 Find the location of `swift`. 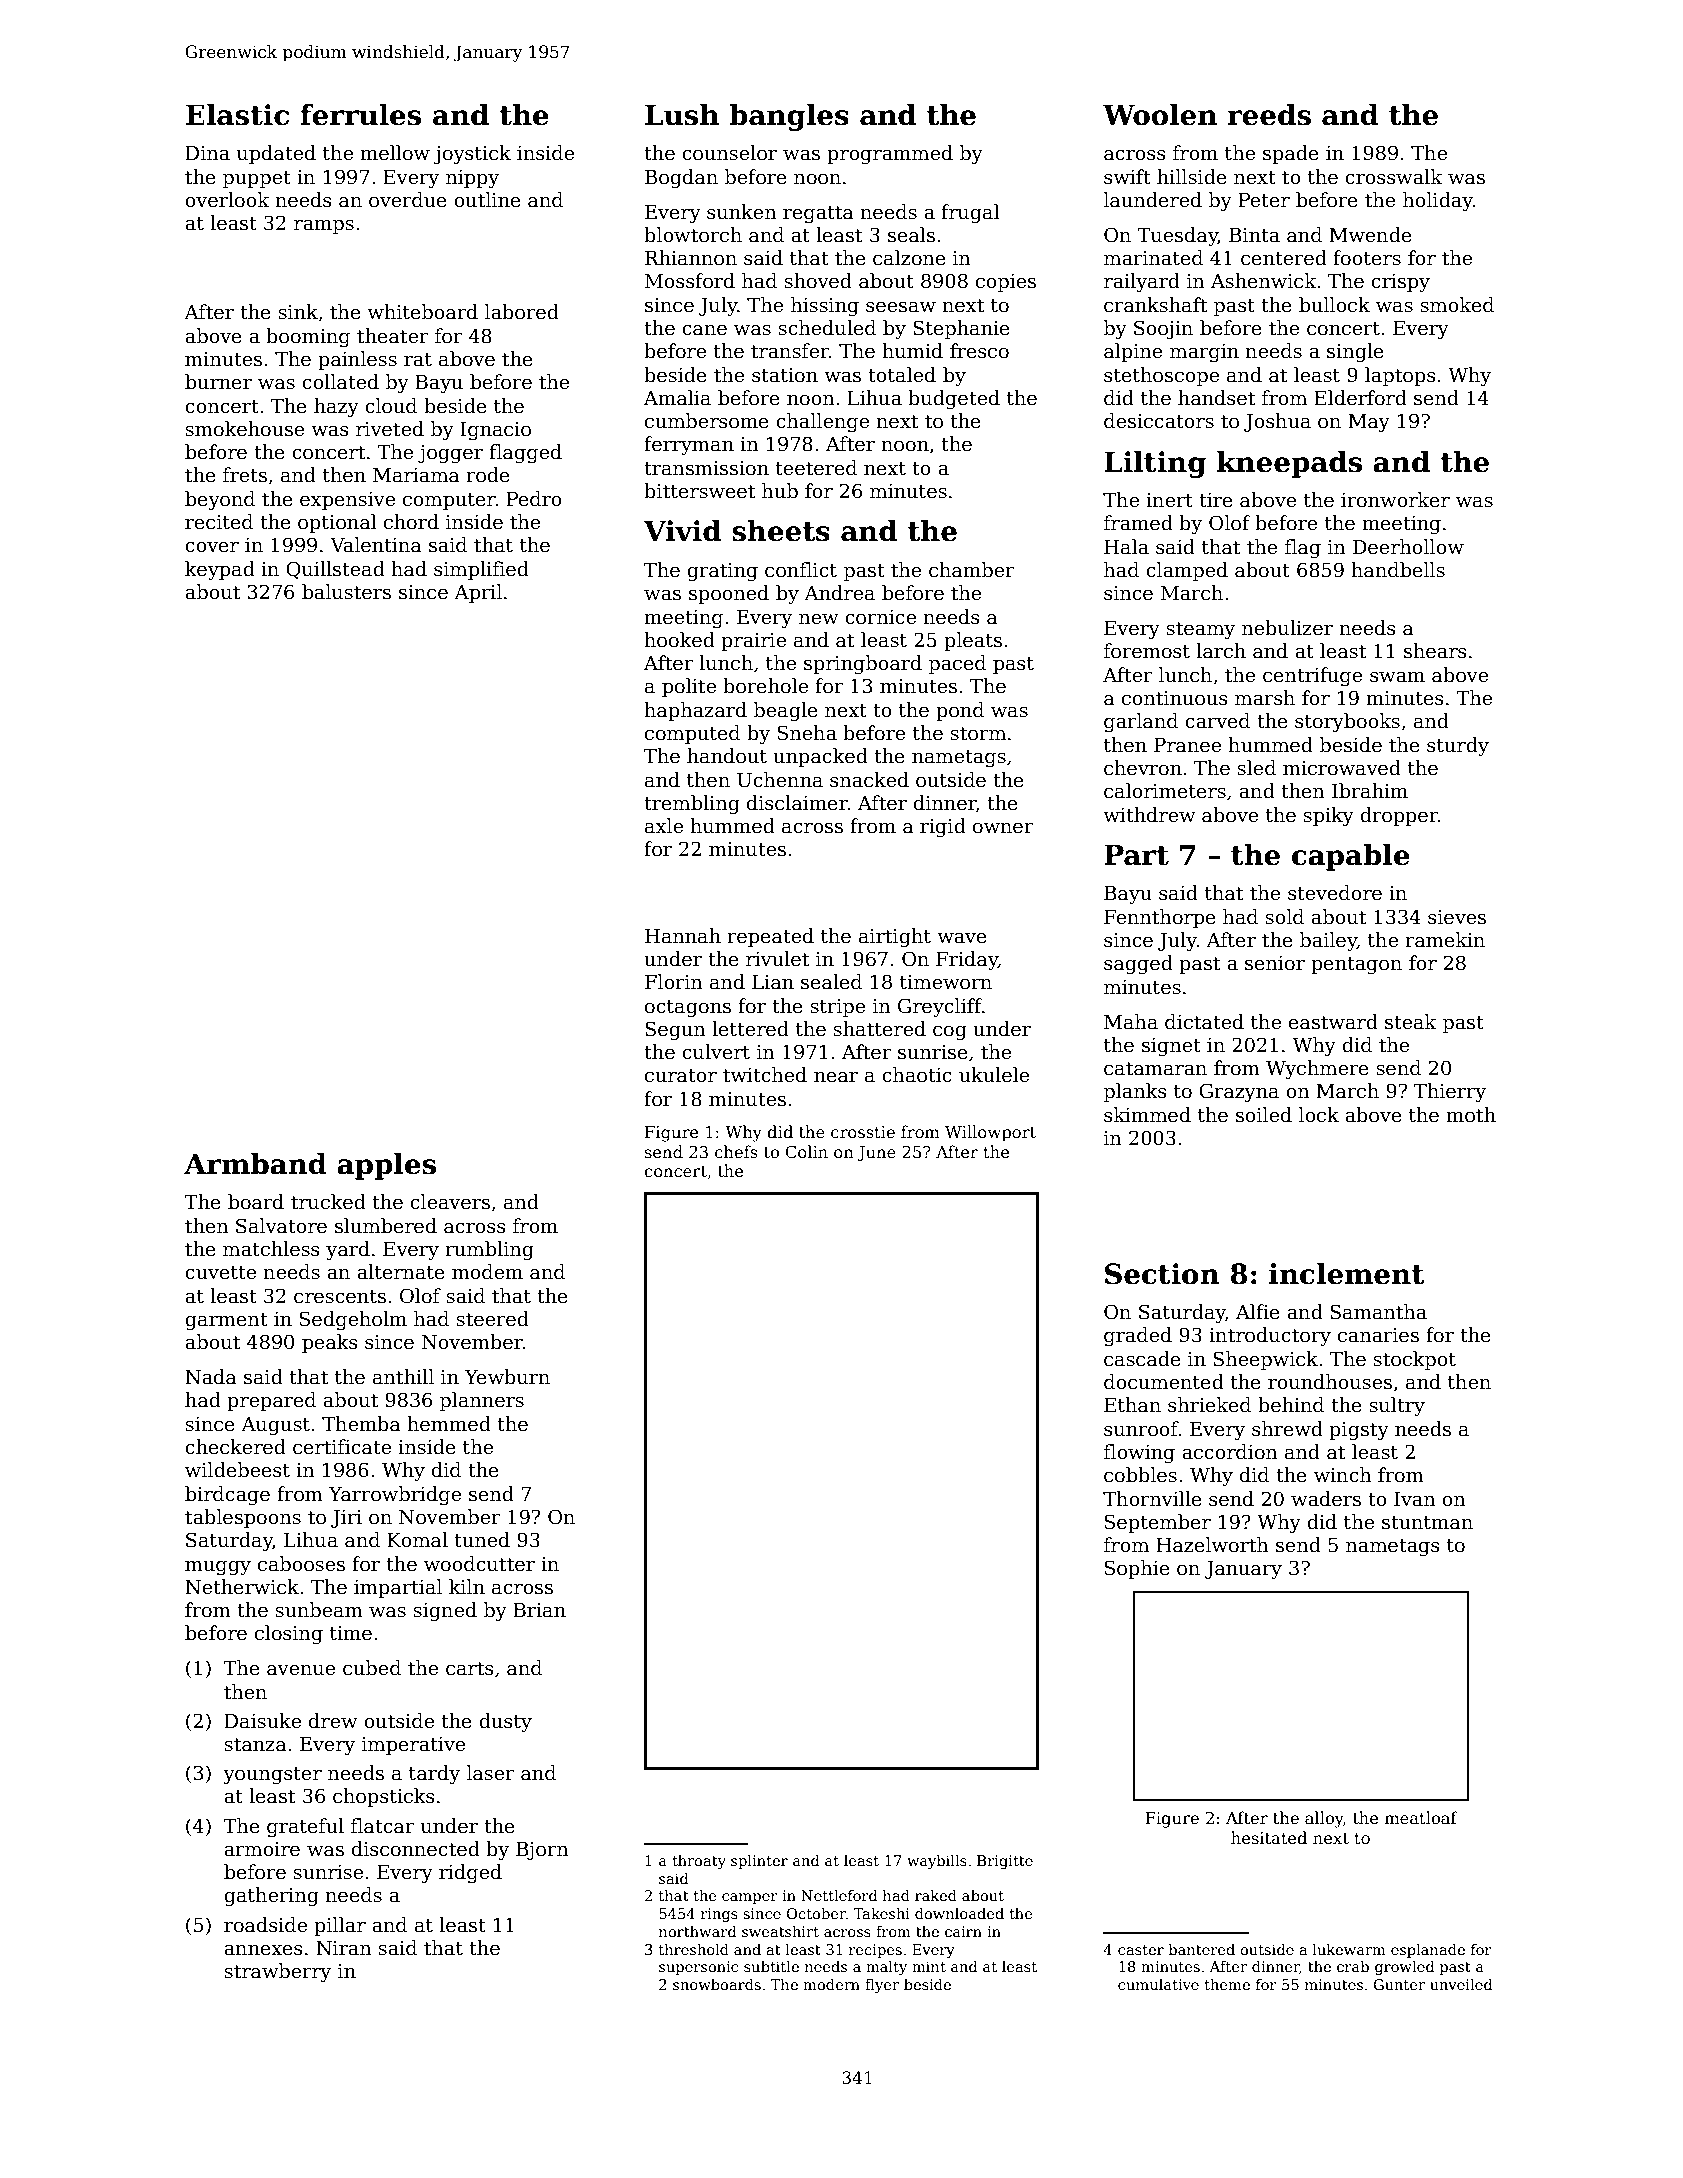

swift is located at coordinates (1127, 177).
